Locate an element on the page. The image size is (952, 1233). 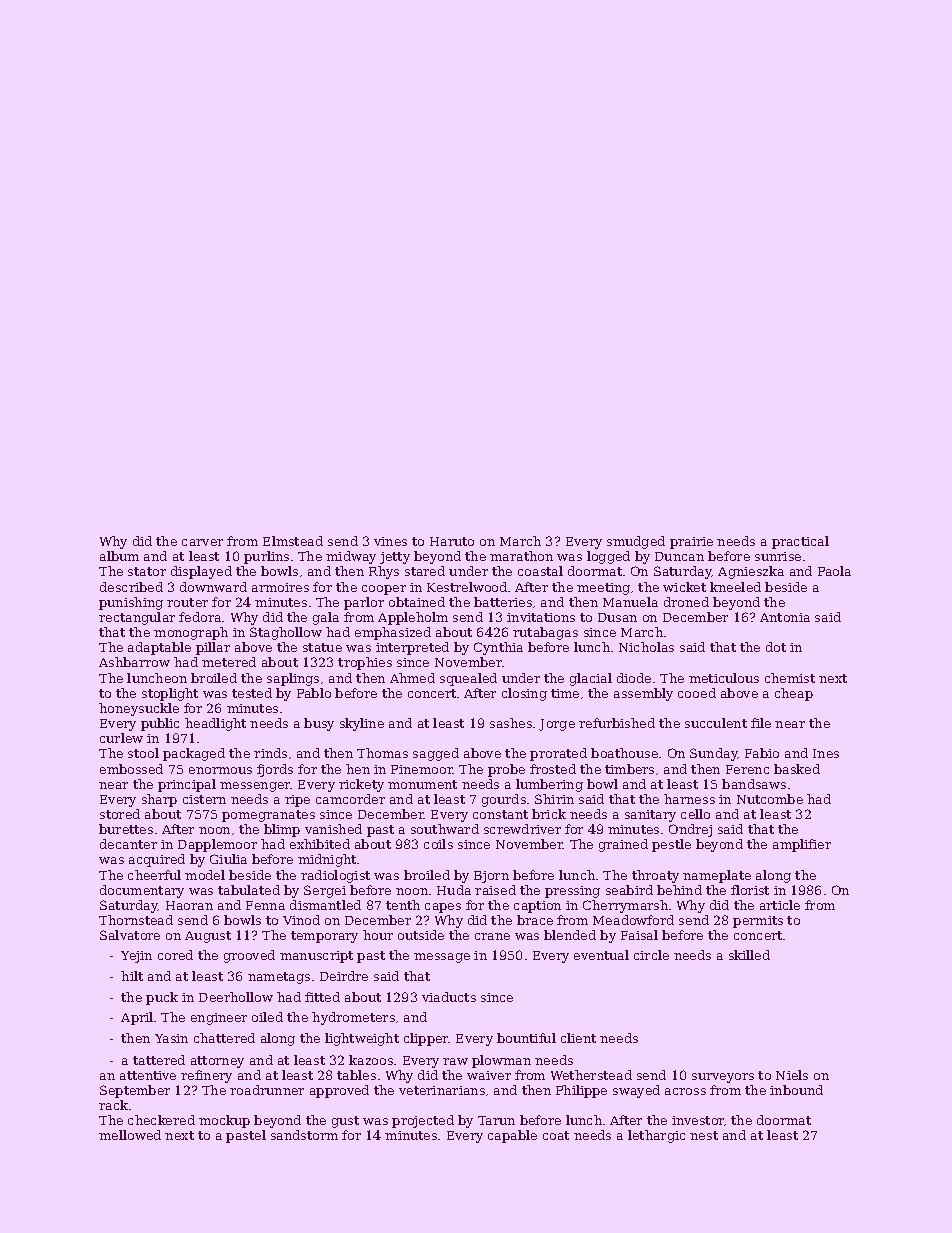
carver is located at coordinates (202, 542).
